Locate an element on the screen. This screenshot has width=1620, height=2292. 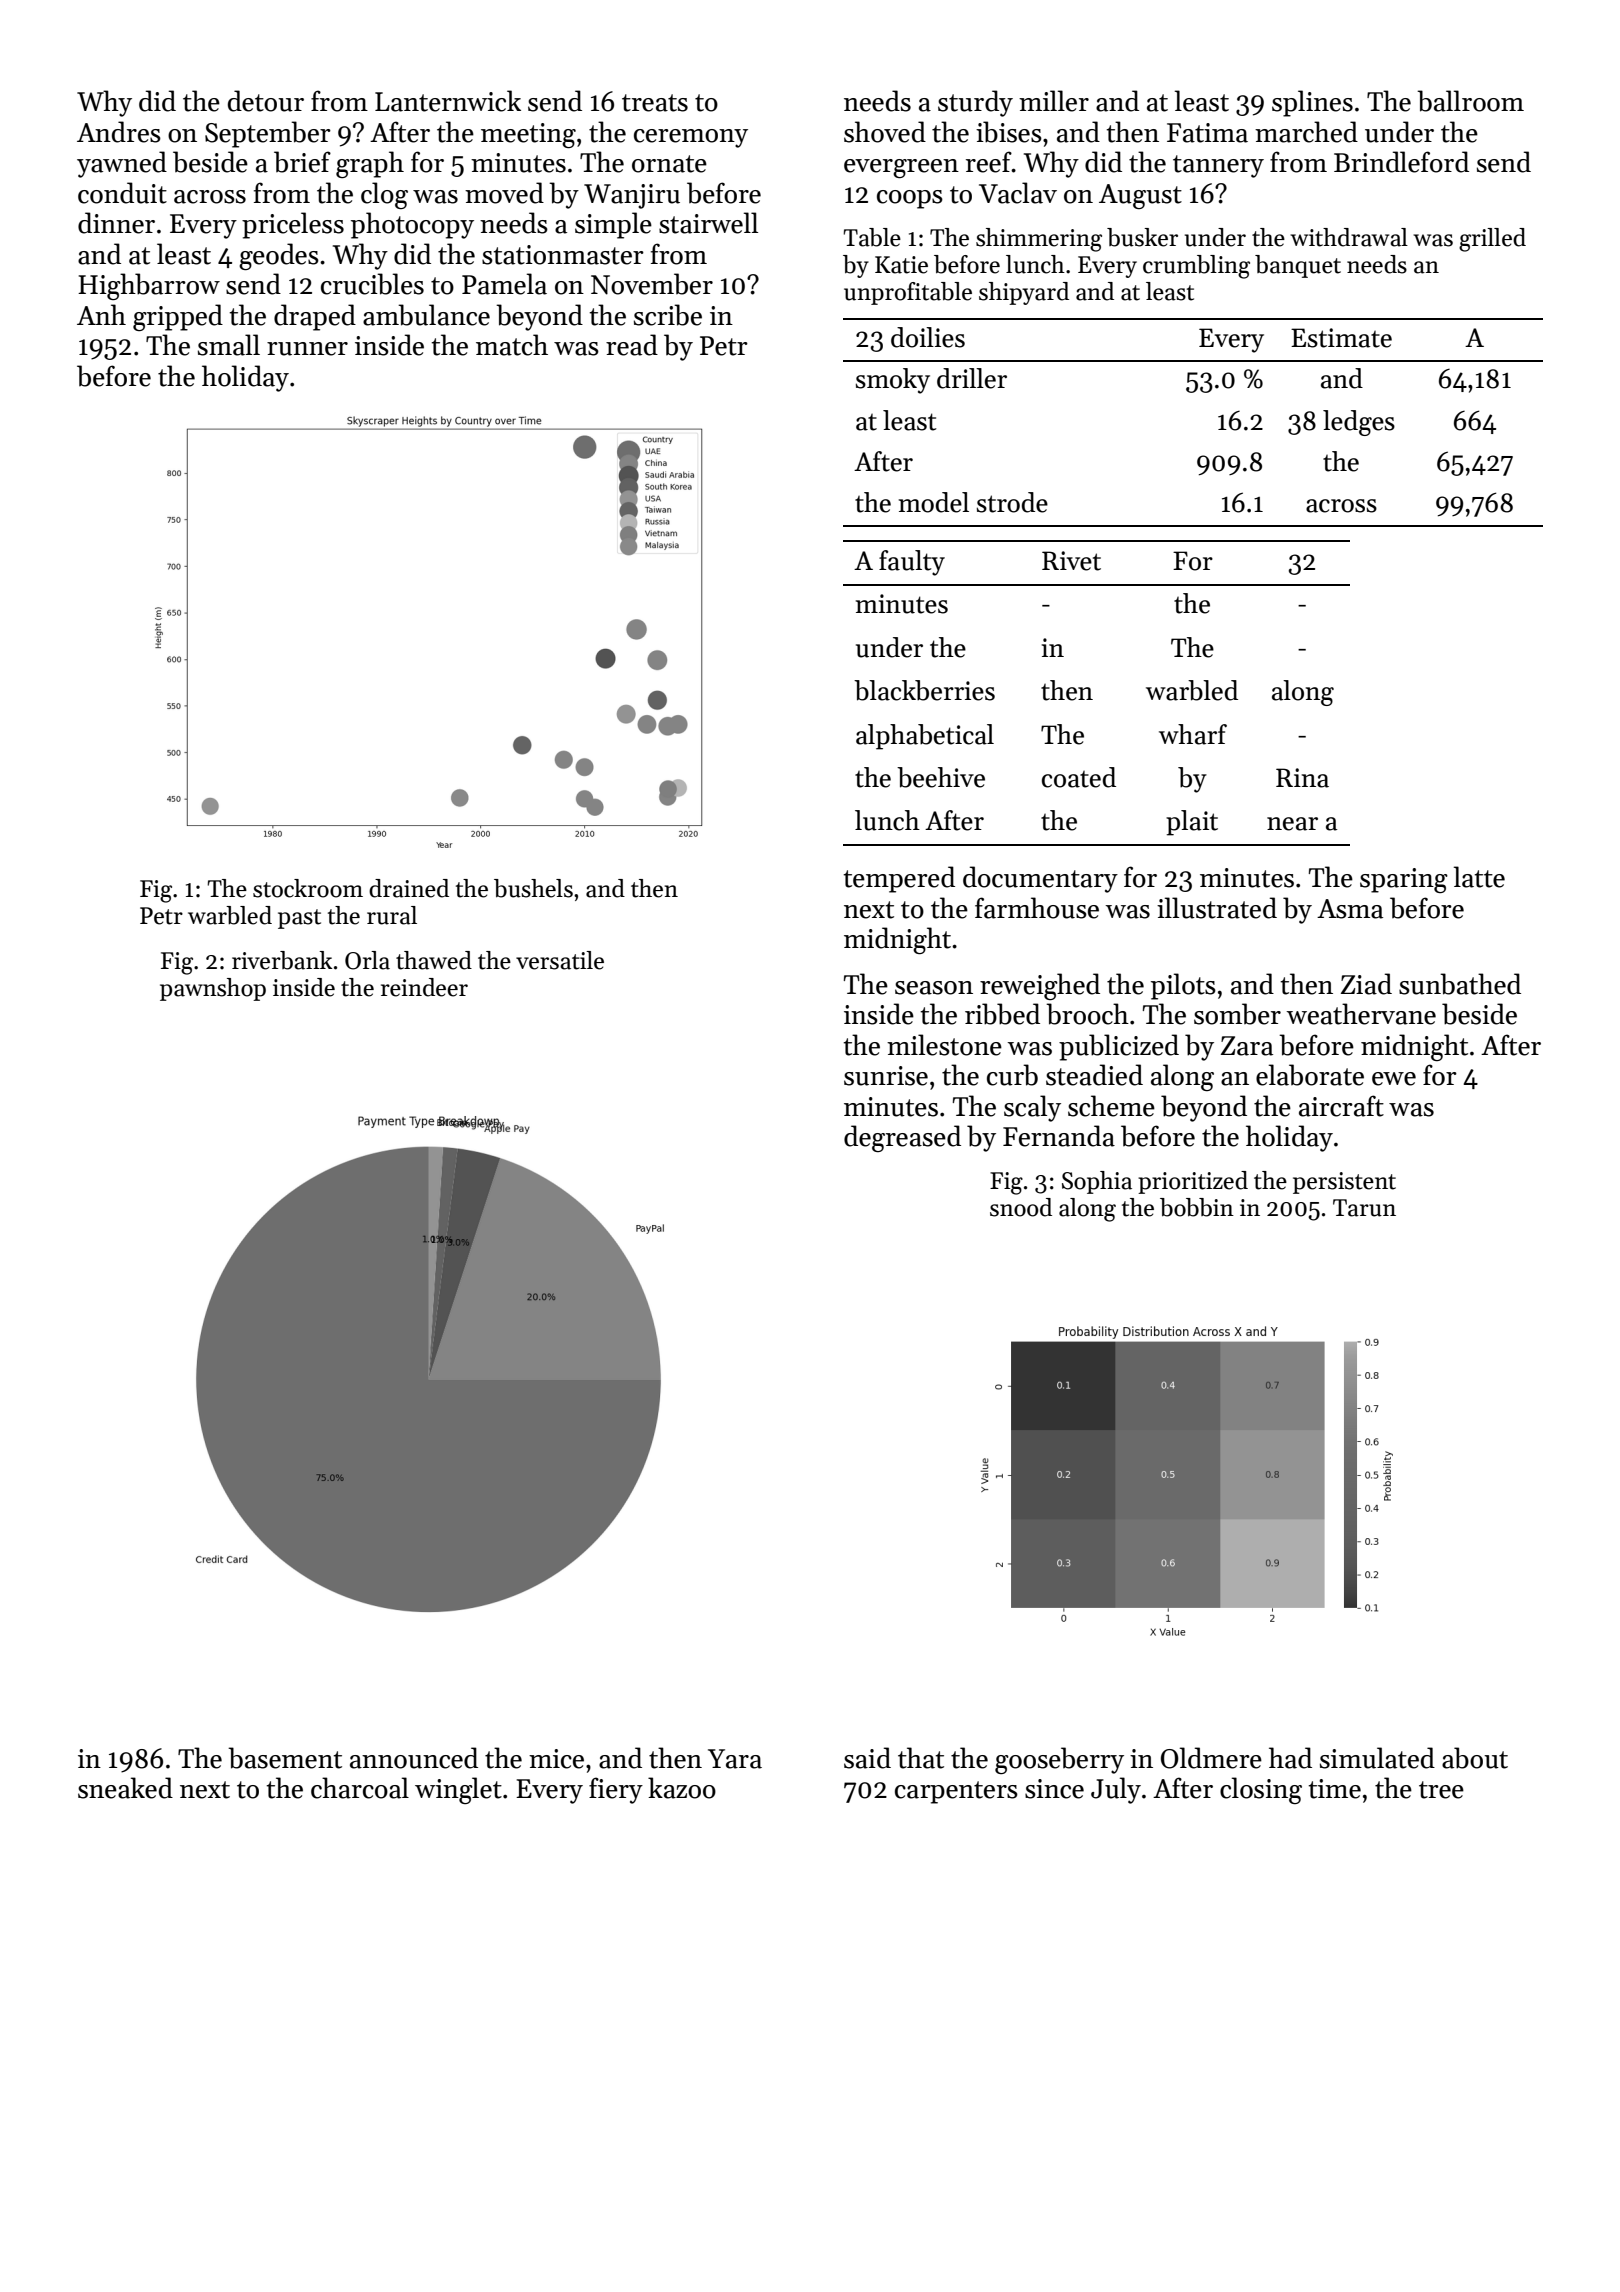
smoky is located at coordinates (893, 381).
